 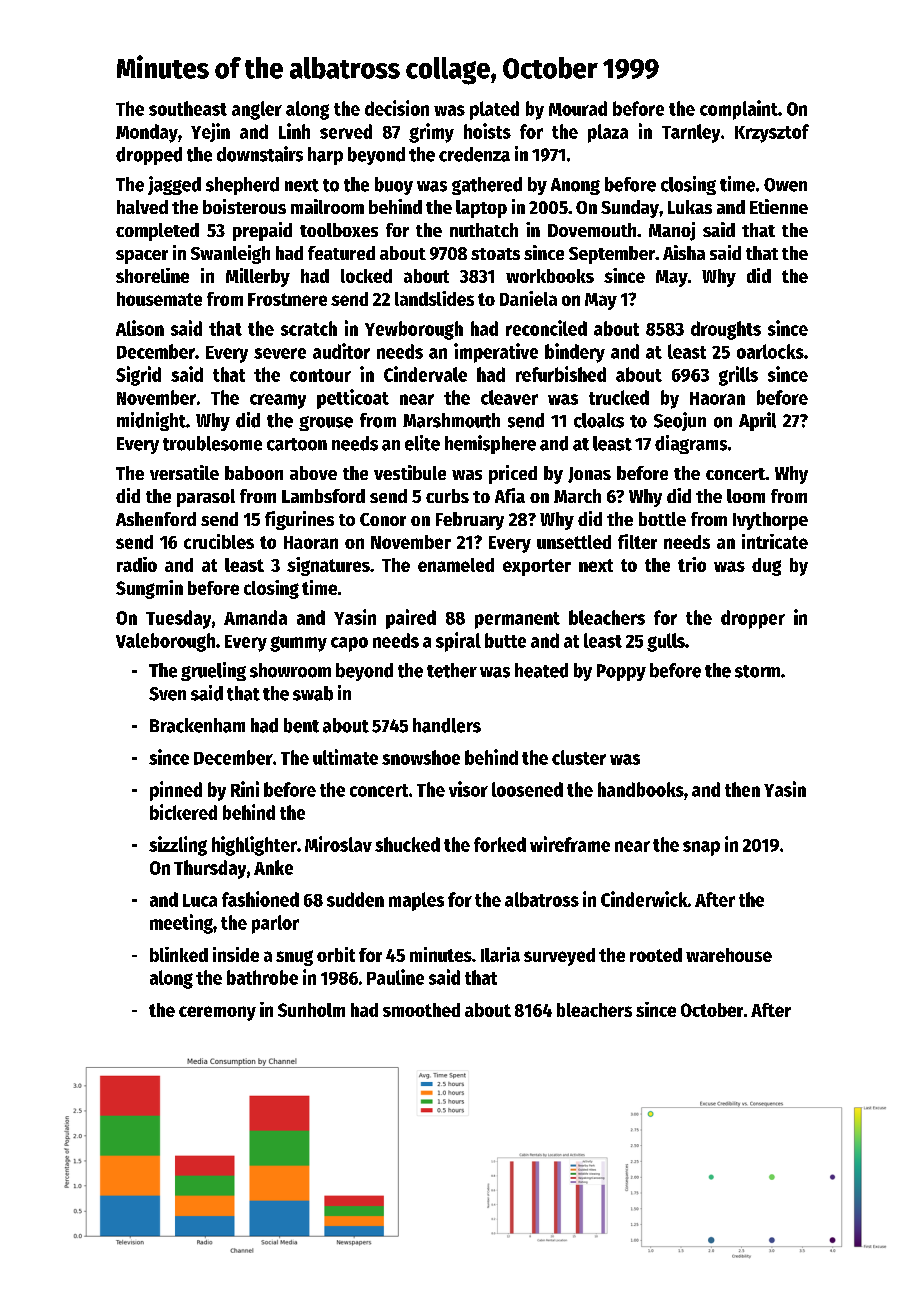 I want to click on boisterous, so click(x=244, y=206).
